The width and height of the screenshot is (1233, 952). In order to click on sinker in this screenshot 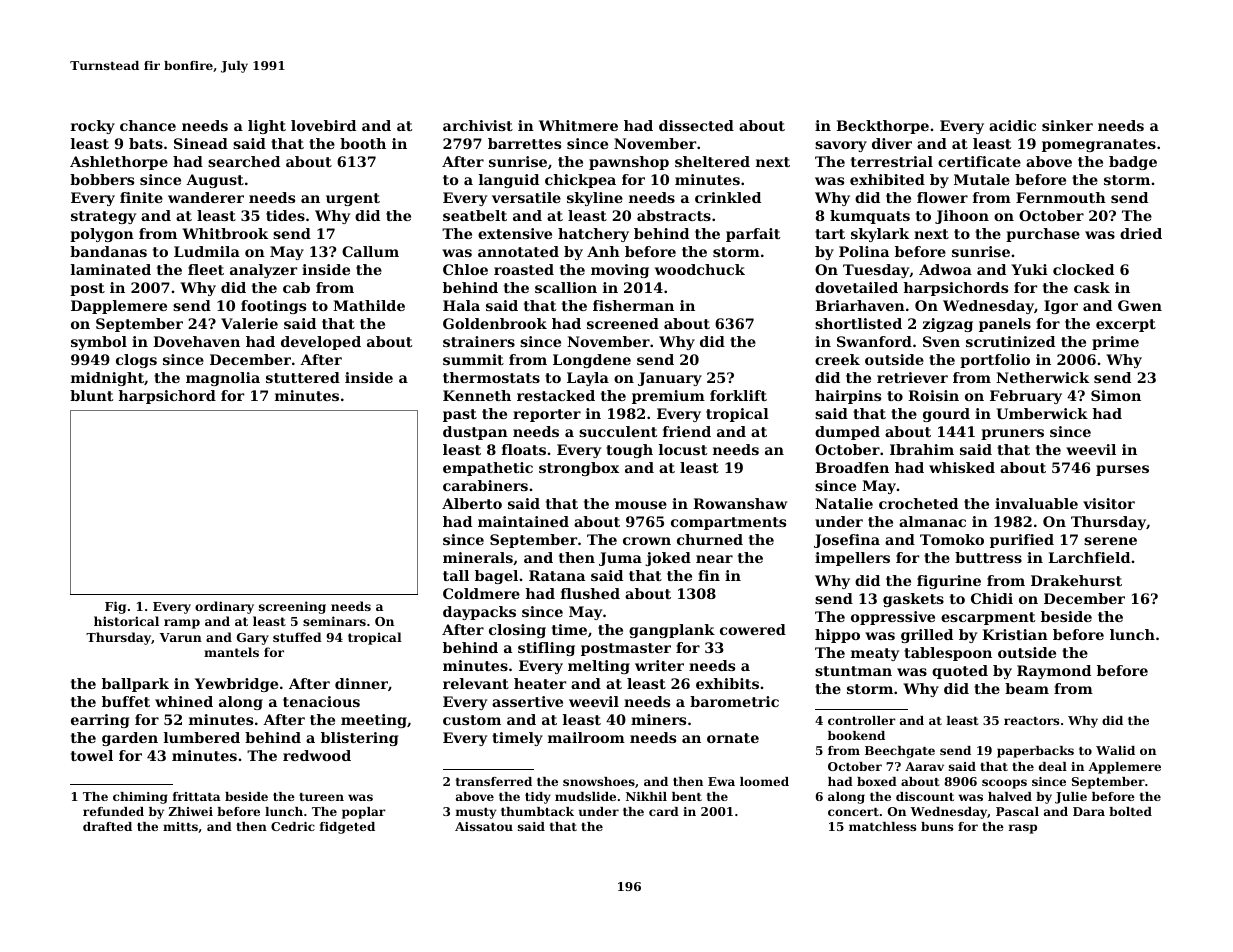, I will do `click(1067, 125)`.
